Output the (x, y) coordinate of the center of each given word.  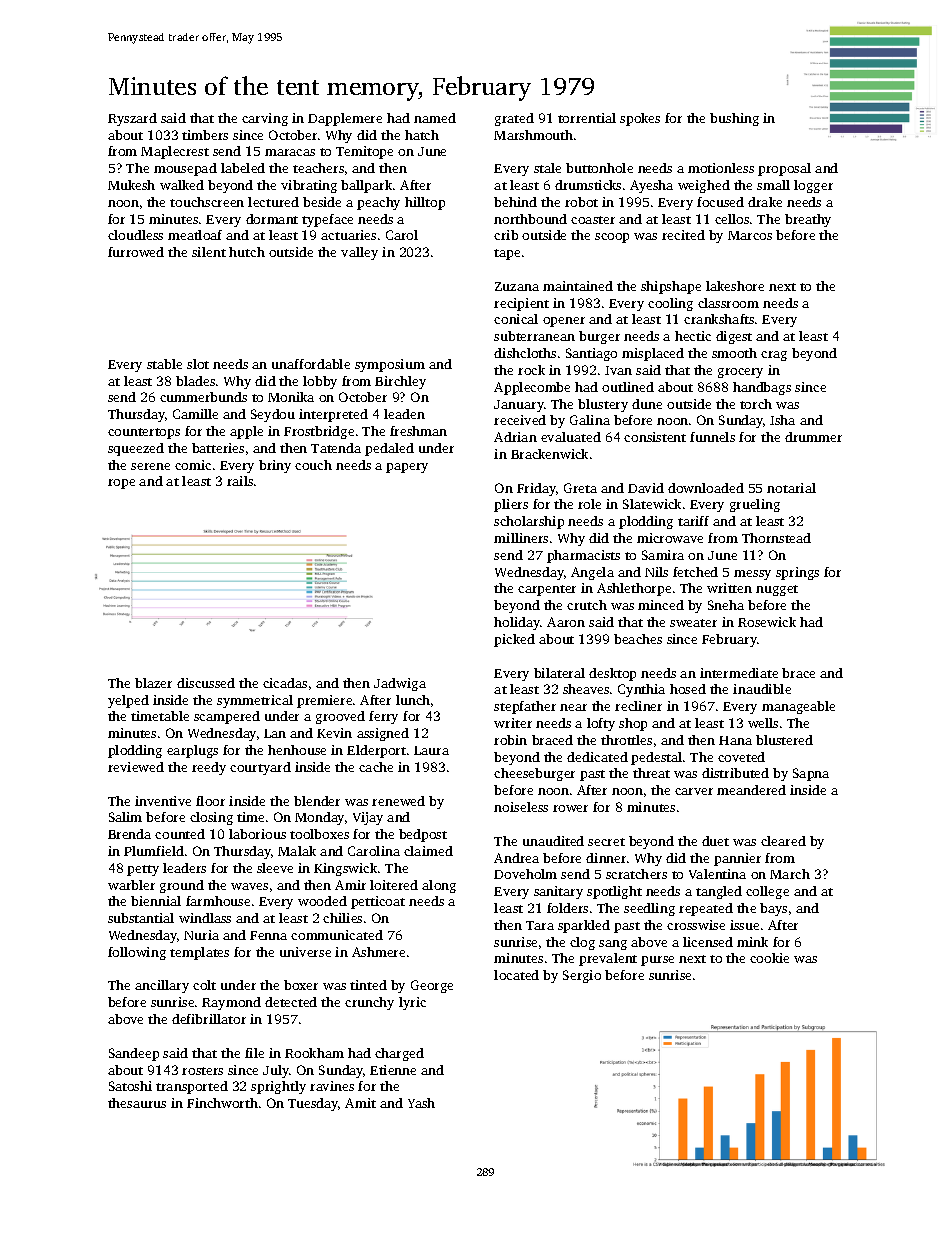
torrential (587, 118)
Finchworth (222, 1103)
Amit (360, 1103)
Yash (421, 1103)
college (767, 892)
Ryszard (132, 119)
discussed (206, 683)
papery (407, 468)
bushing (734, 119)
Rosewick (767, 622)
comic (193, 465)
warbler (131, 885)
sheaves (586, 689)
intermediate (739, 673)
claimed (428, 851)
